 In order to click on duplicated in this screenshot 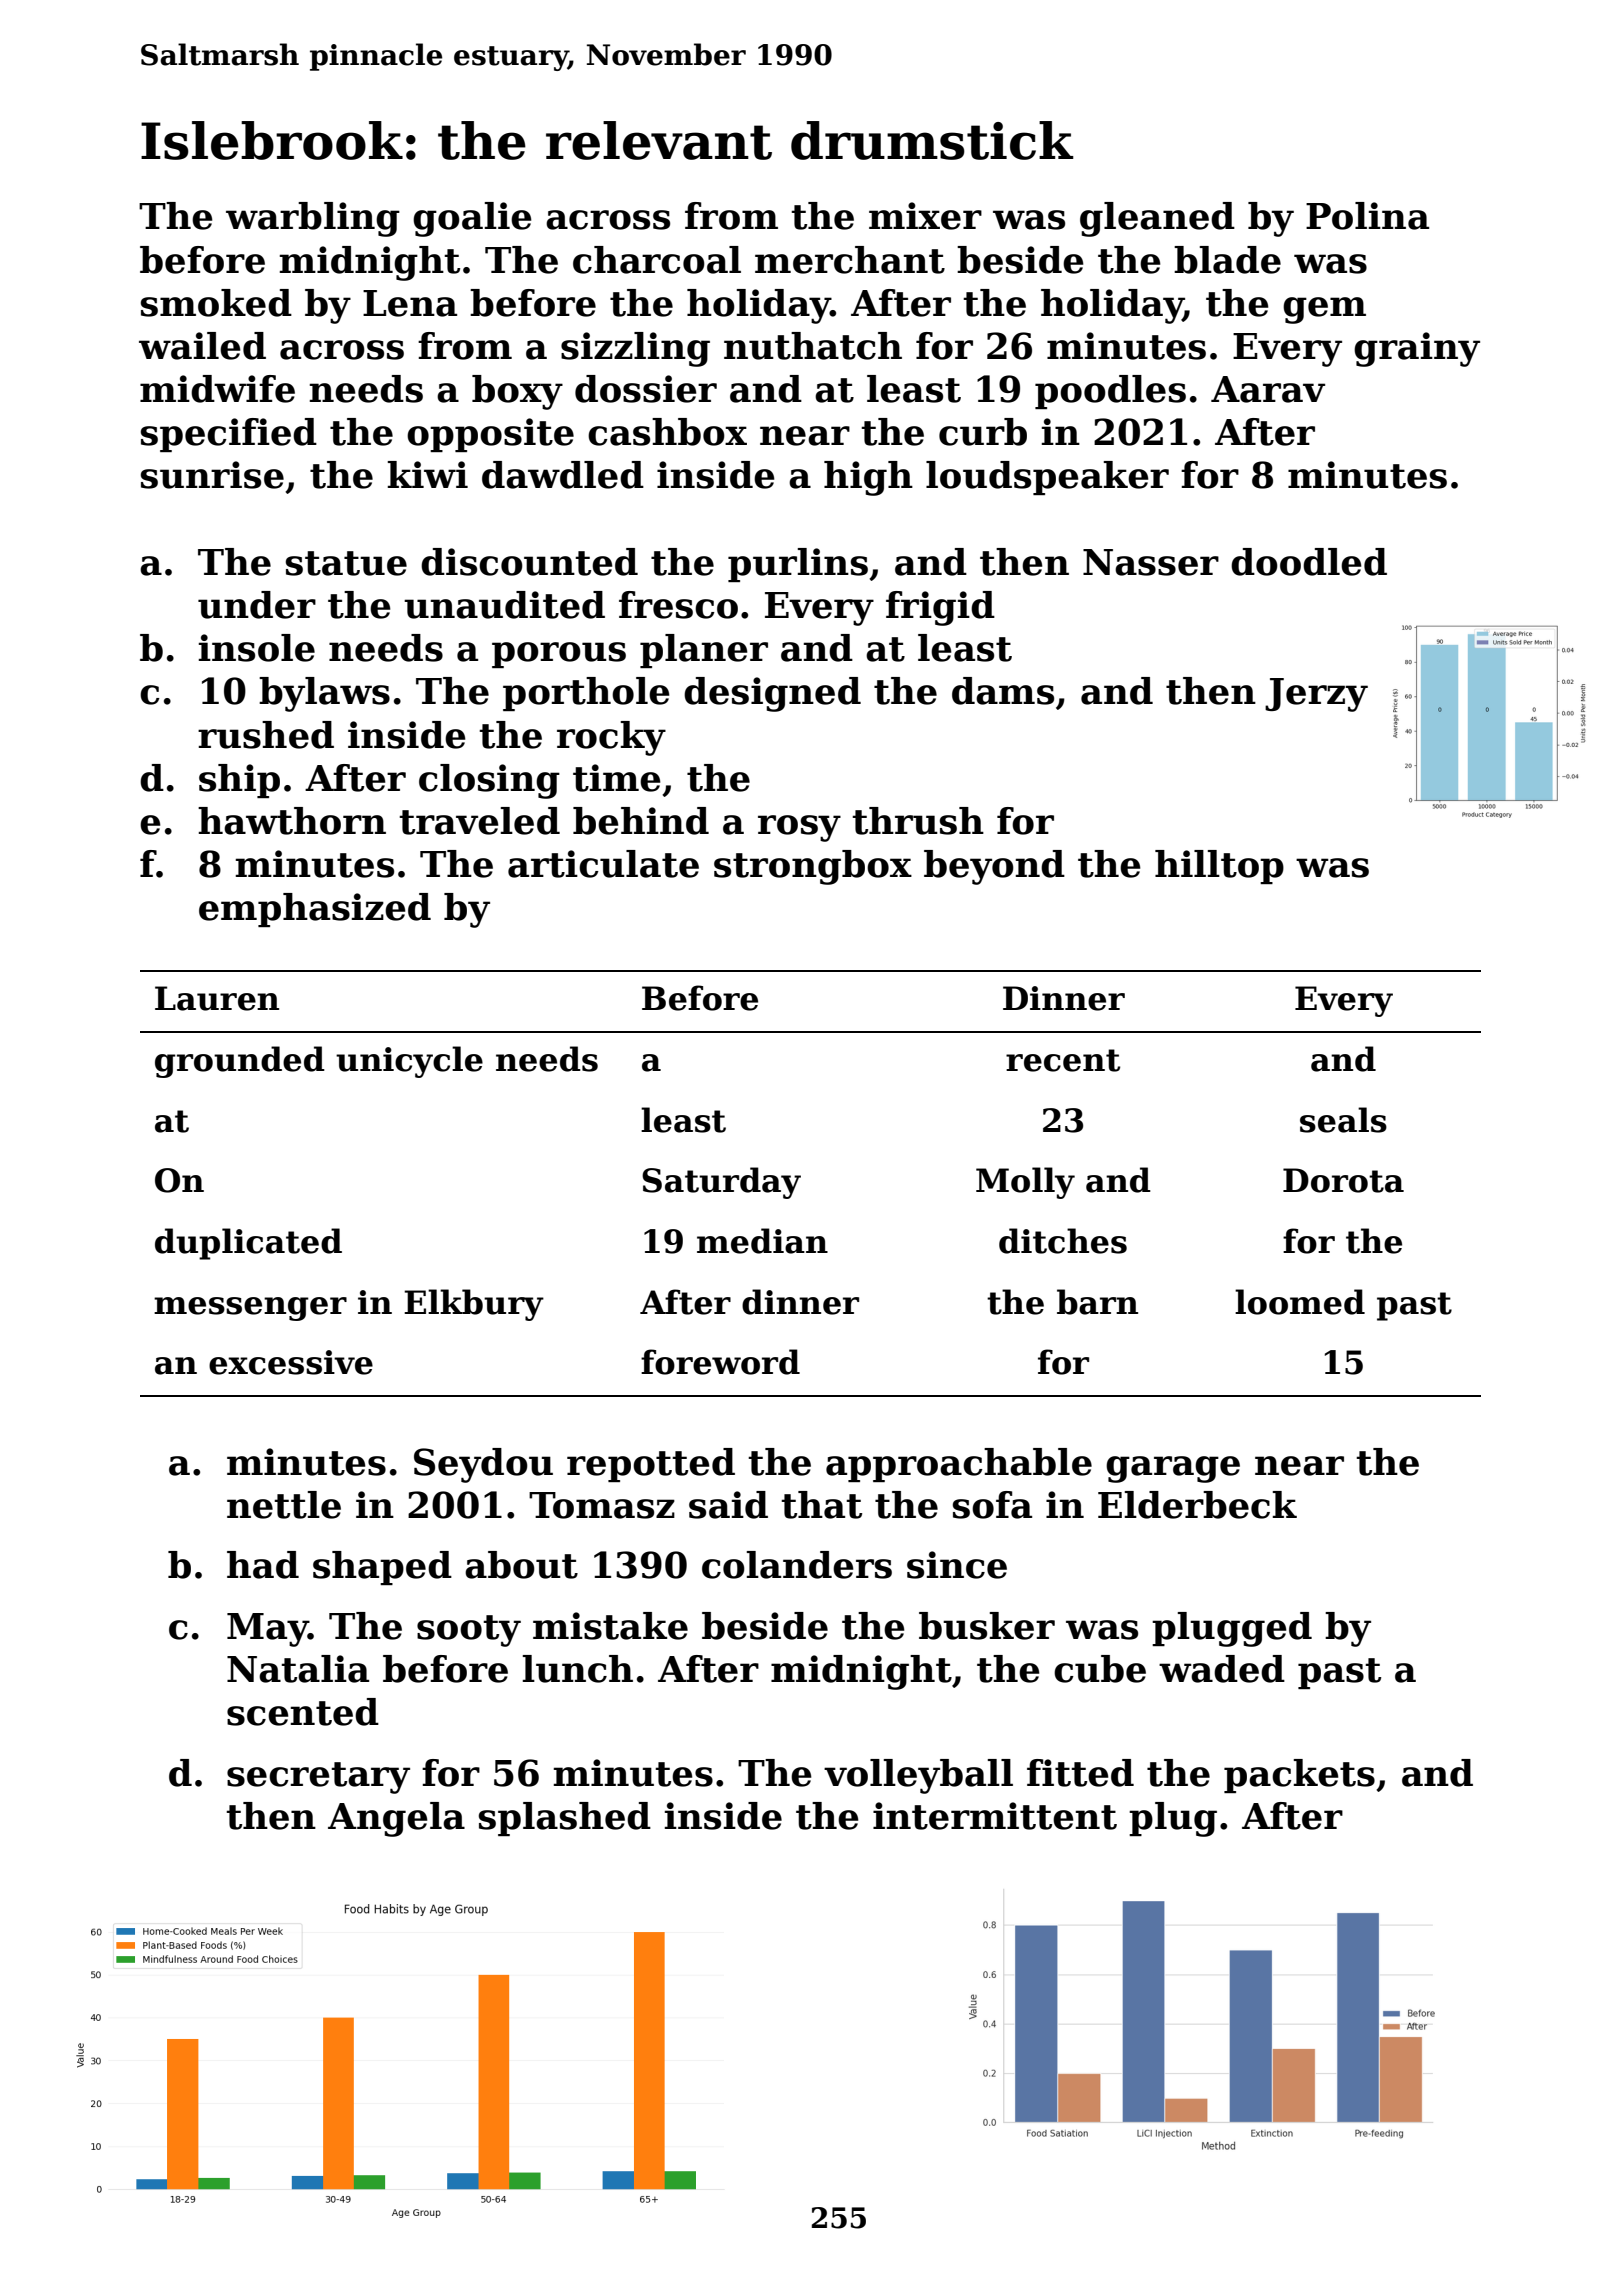, I will do `click(248, 1244)`.
